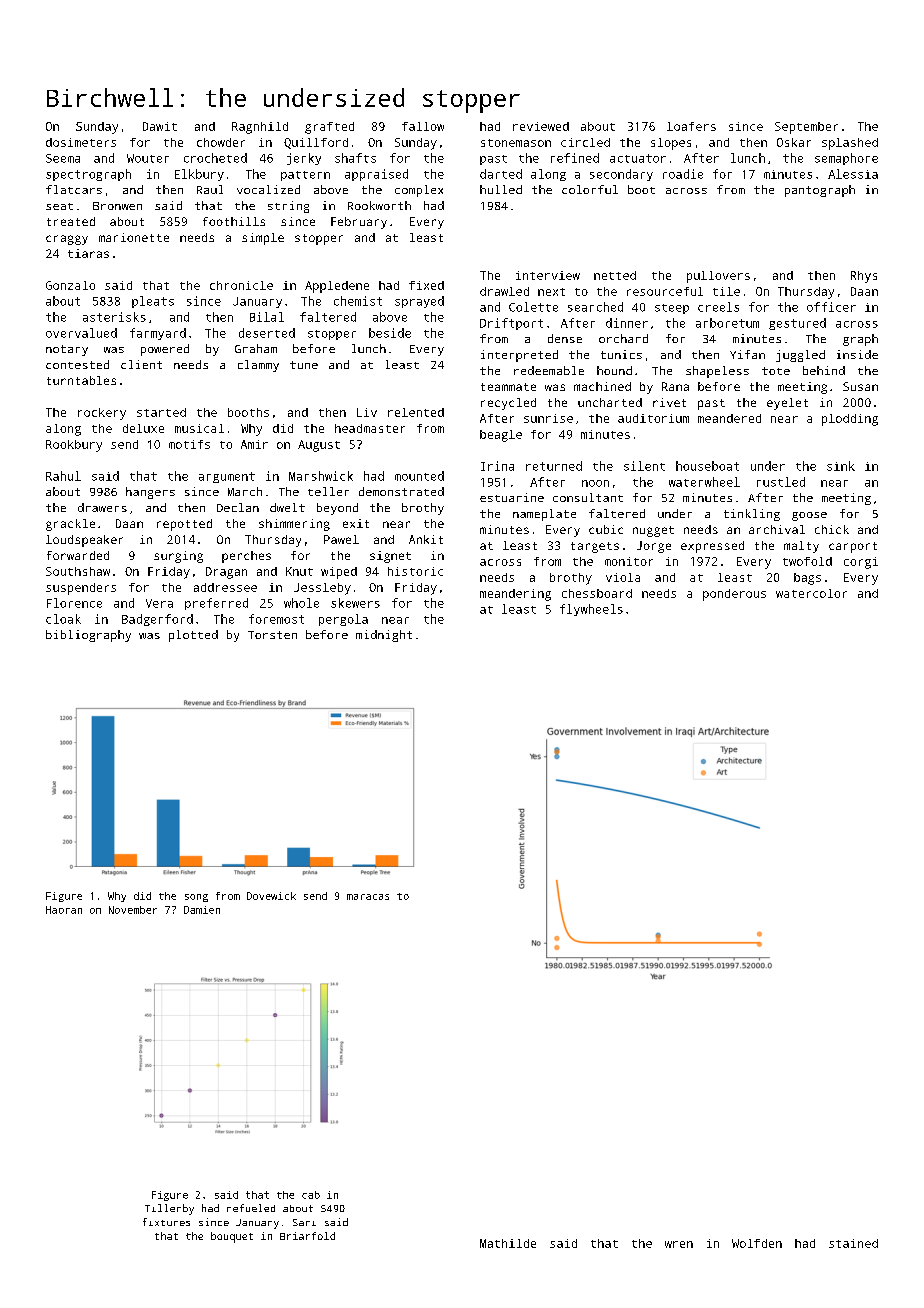 This screenshot has width=924, height=1308. I want to click on fixtures, so click(166, 1222).
